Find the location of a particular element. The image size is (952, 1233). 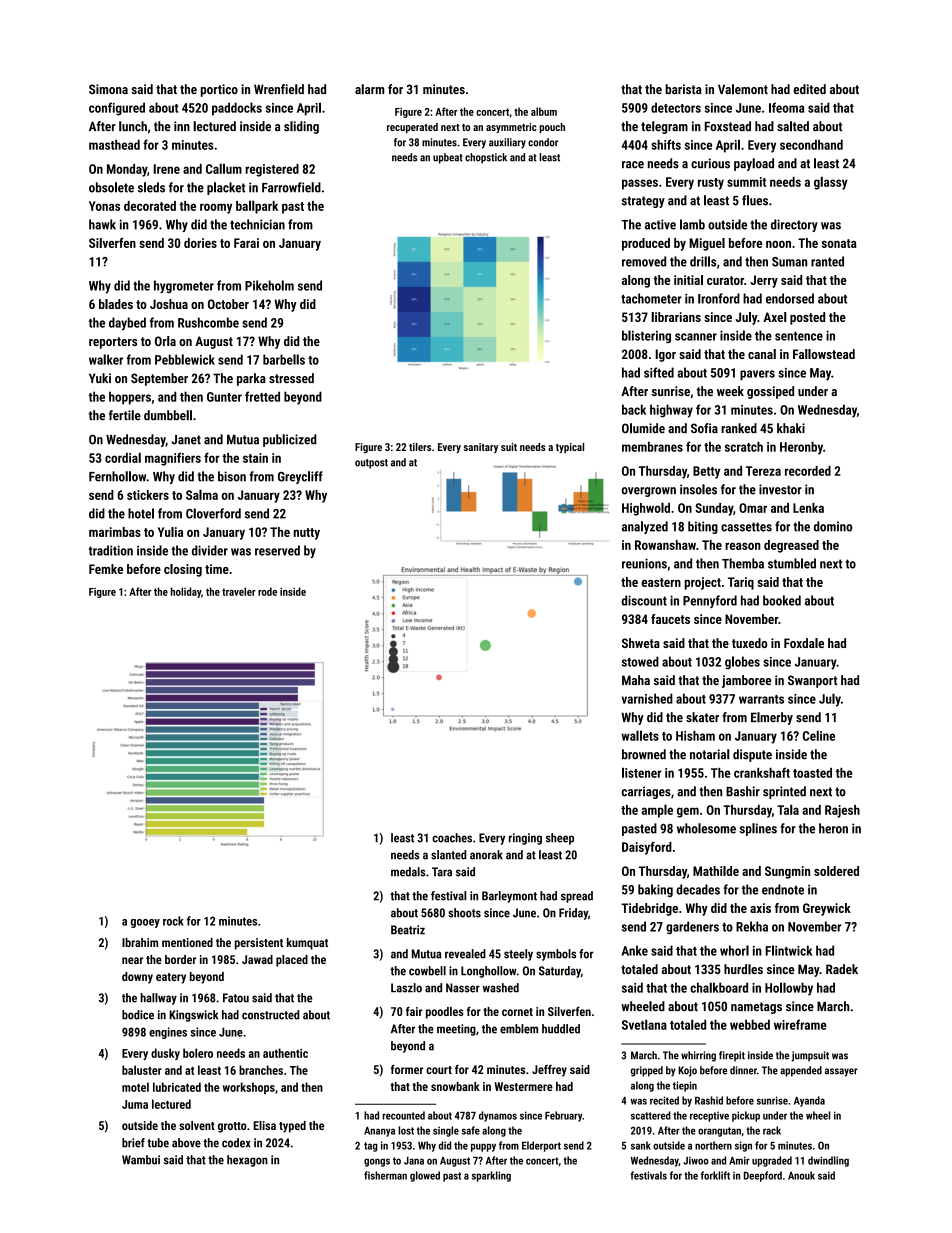

toasted is located at coordinates (812, 773).
